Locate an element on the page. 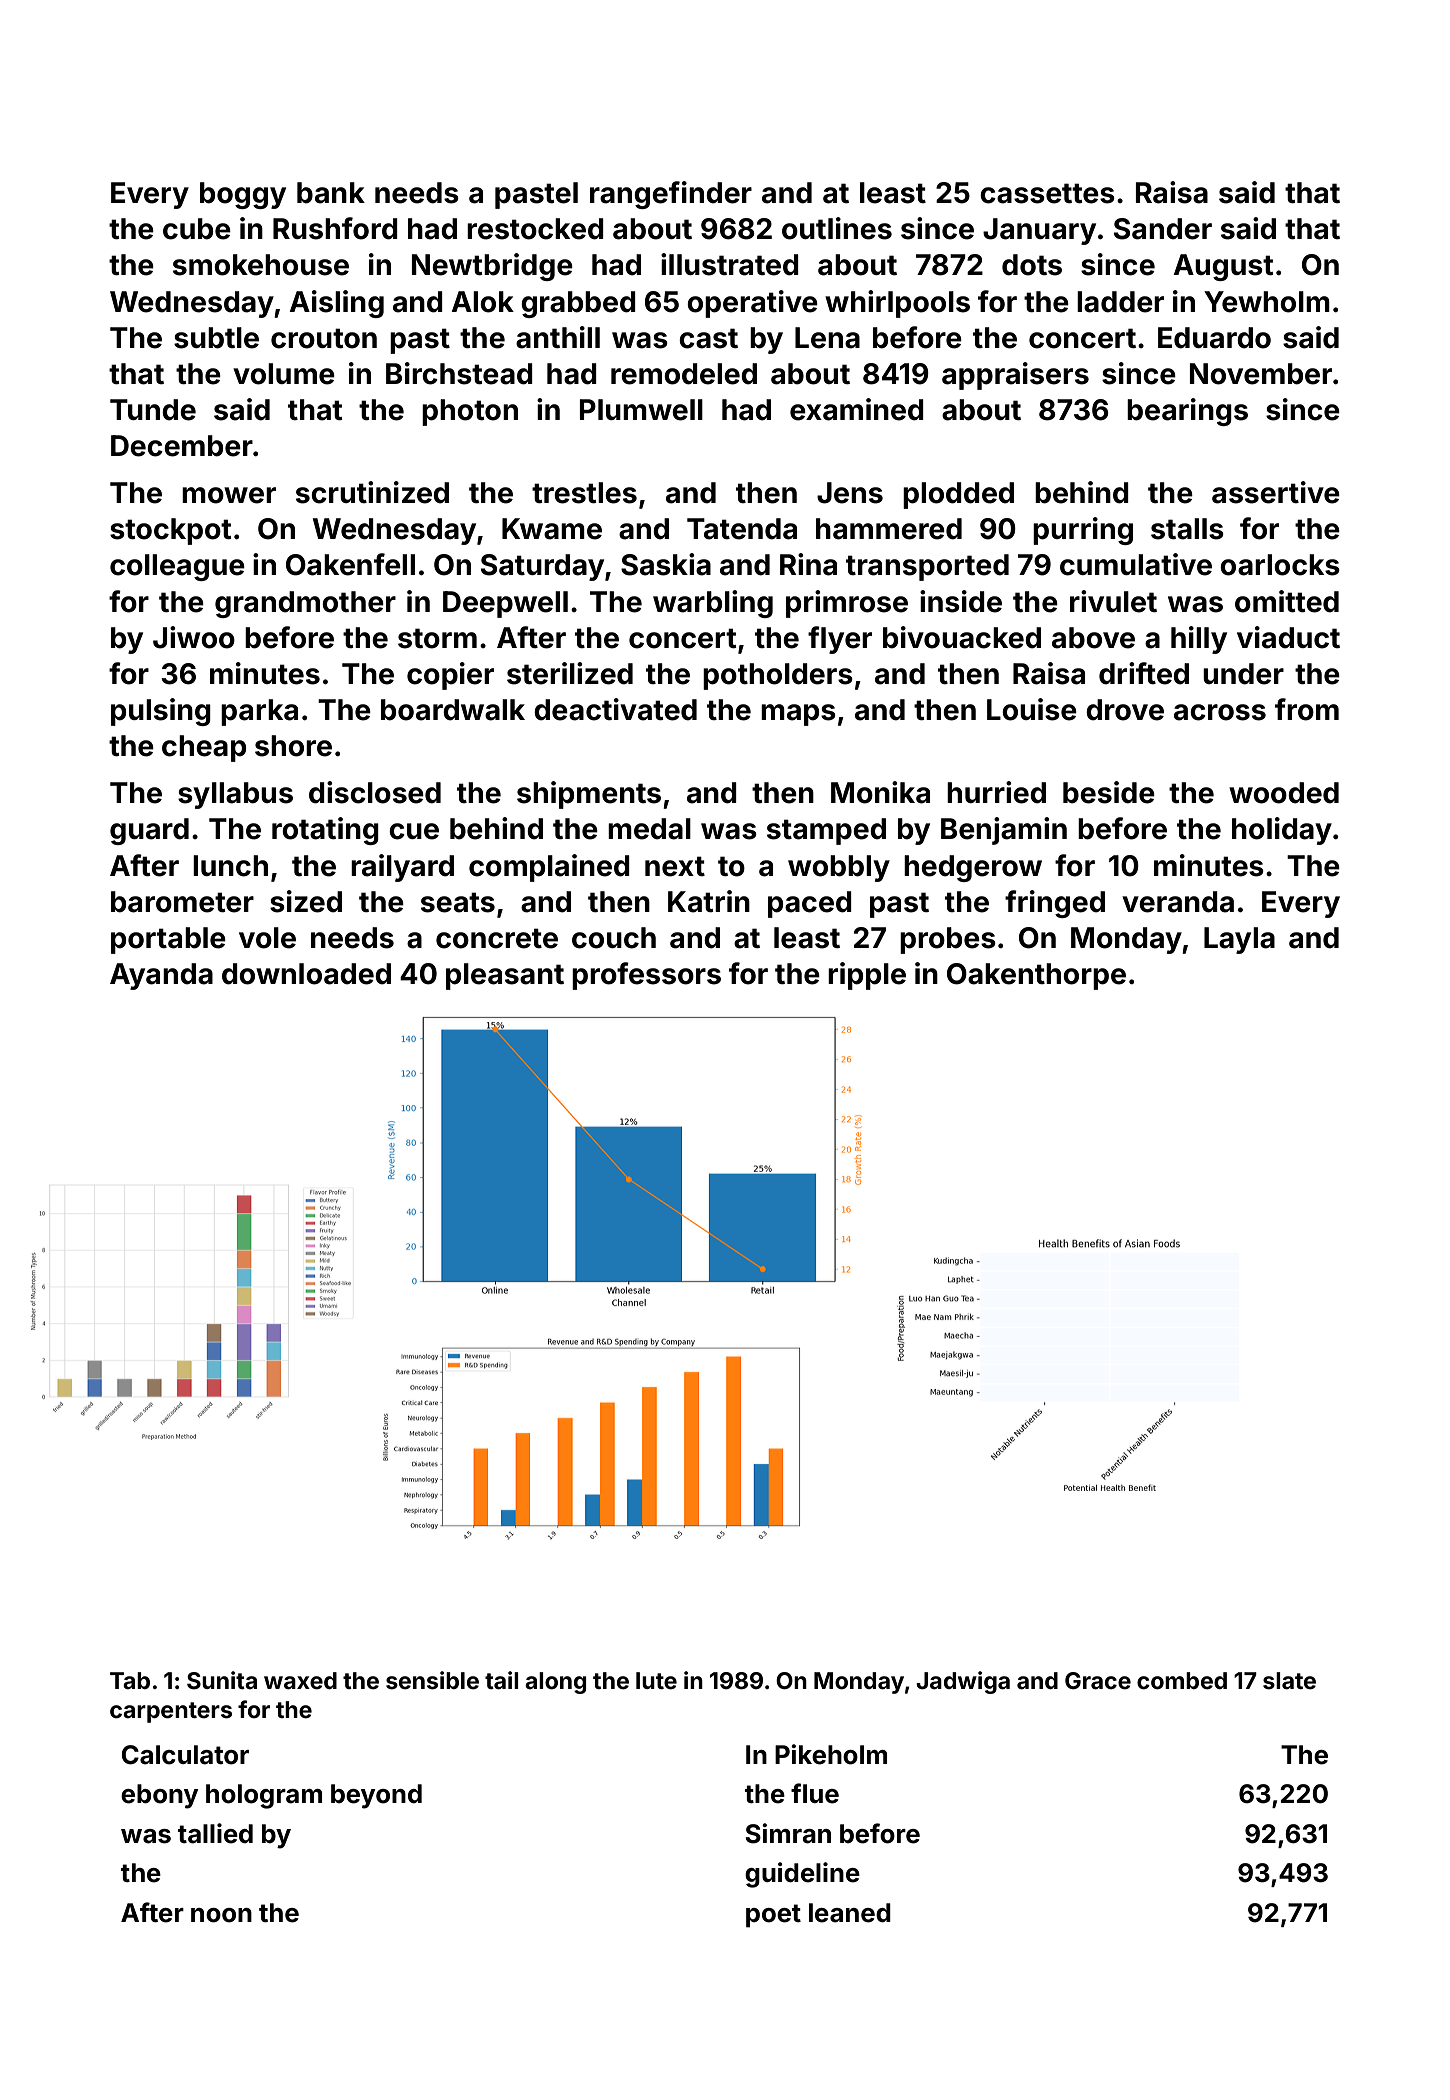 This image has height=2100, width=1450. slate is located at coordinates (1289, 1681).
